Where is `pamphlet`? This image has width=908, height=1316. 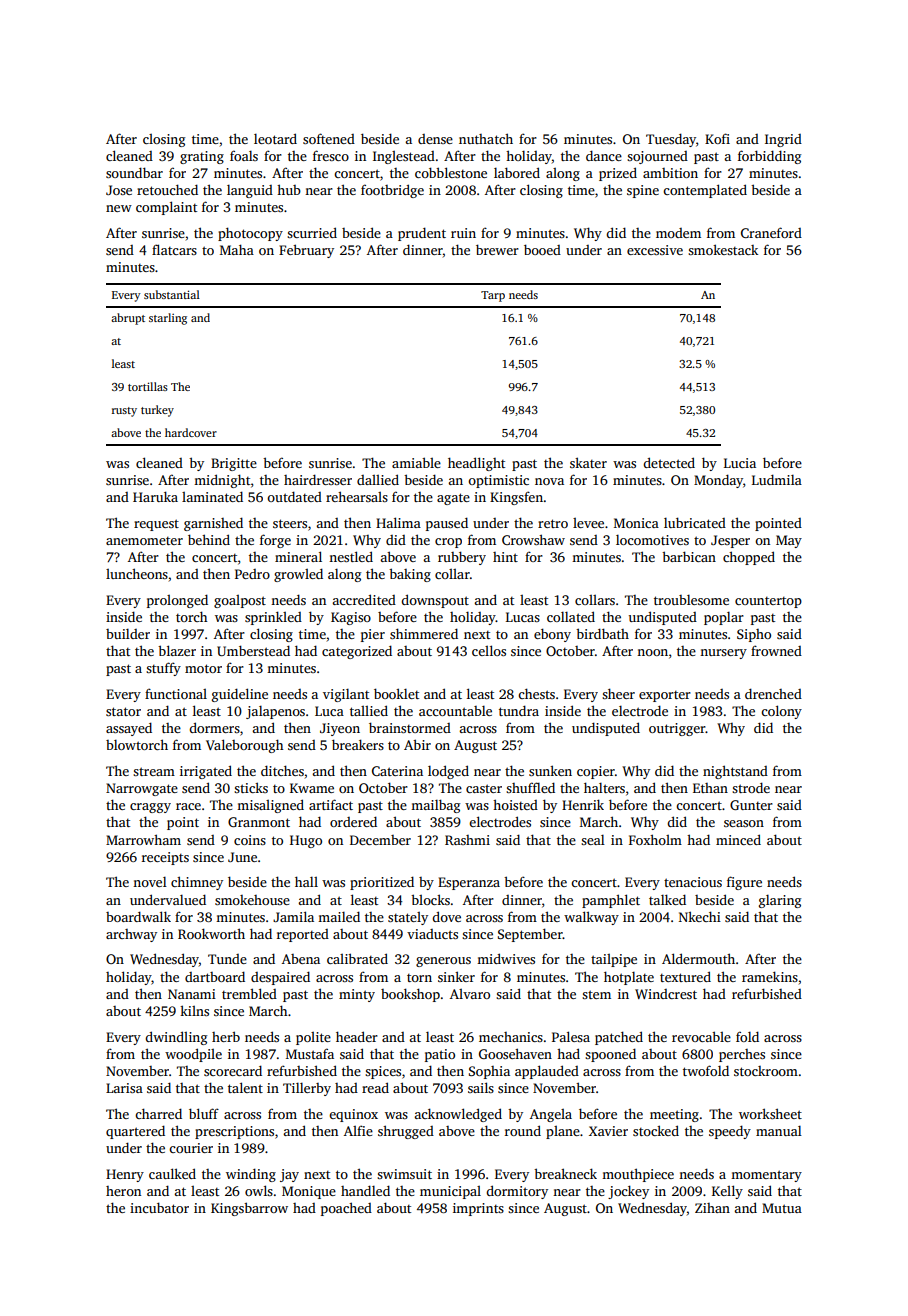 pamphlet is located at coordinates (611, 901).
